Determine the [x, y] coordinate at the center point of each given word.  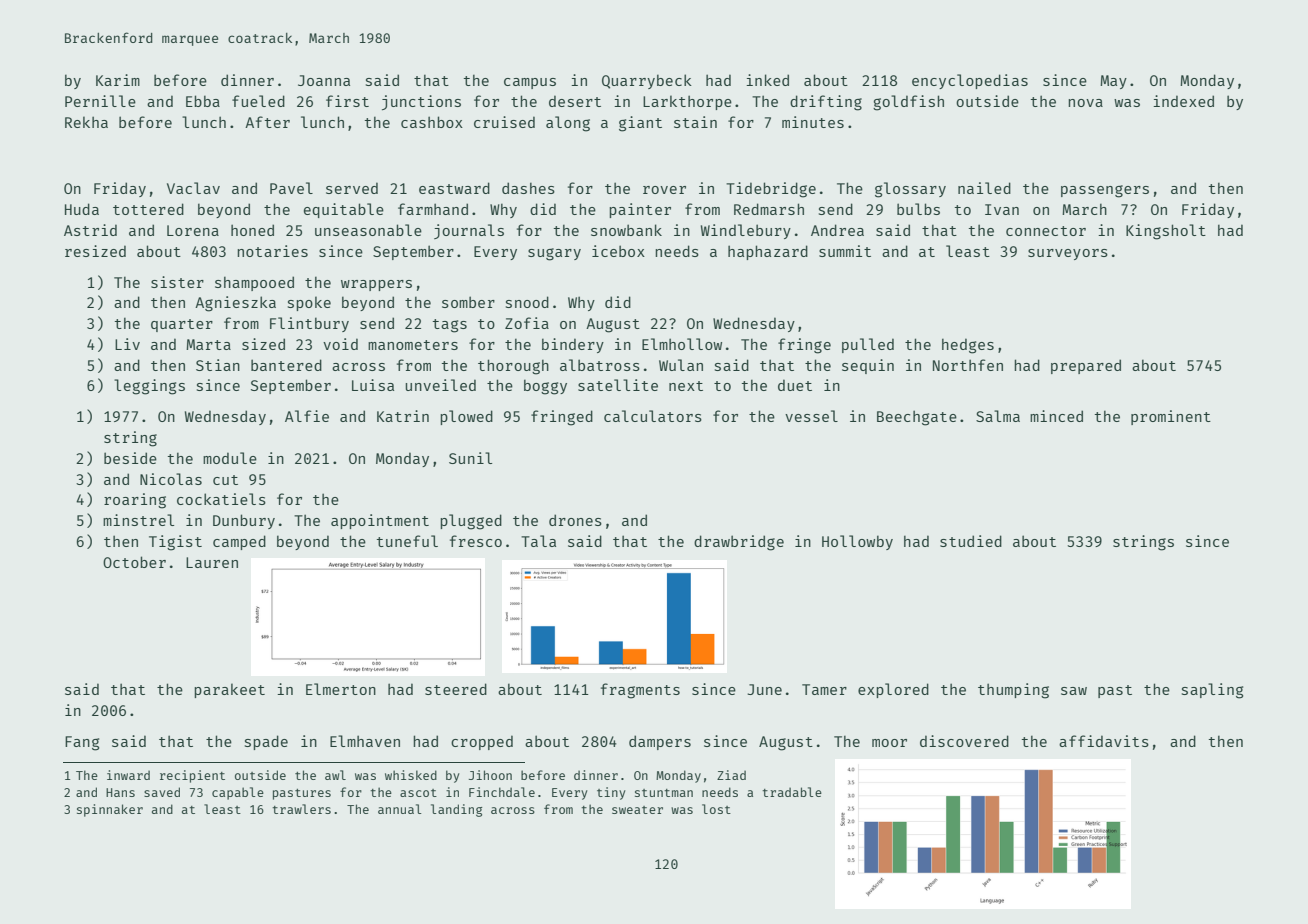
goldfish [908, 103]
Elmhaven [365, 741]
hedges [968, 346]
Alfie [307, 416]
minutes [813, 122]
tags [450, 326]
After [267, 122]
